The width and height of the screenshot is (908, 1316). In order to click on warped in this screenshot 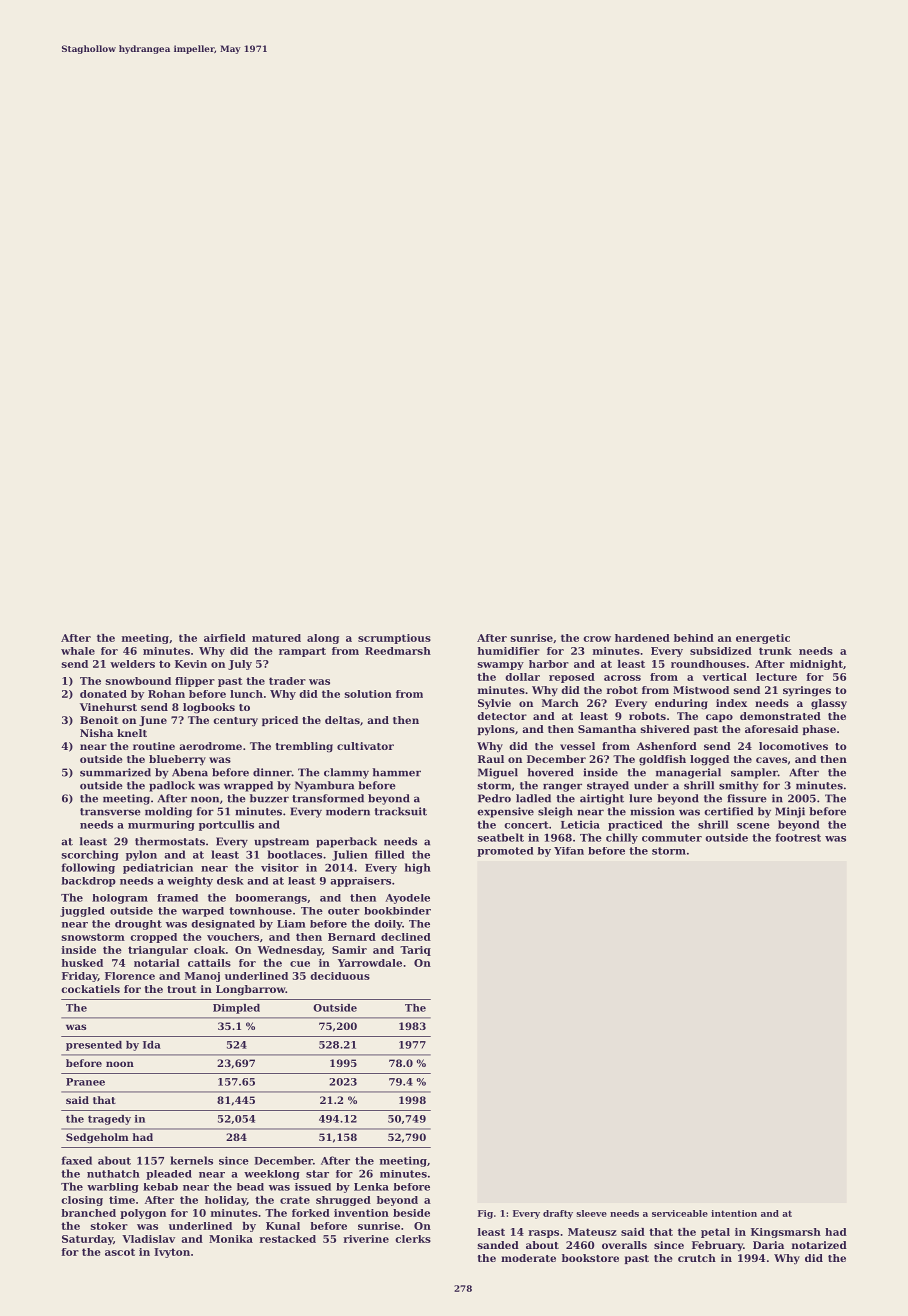, I will do `click(203, 912)`.
